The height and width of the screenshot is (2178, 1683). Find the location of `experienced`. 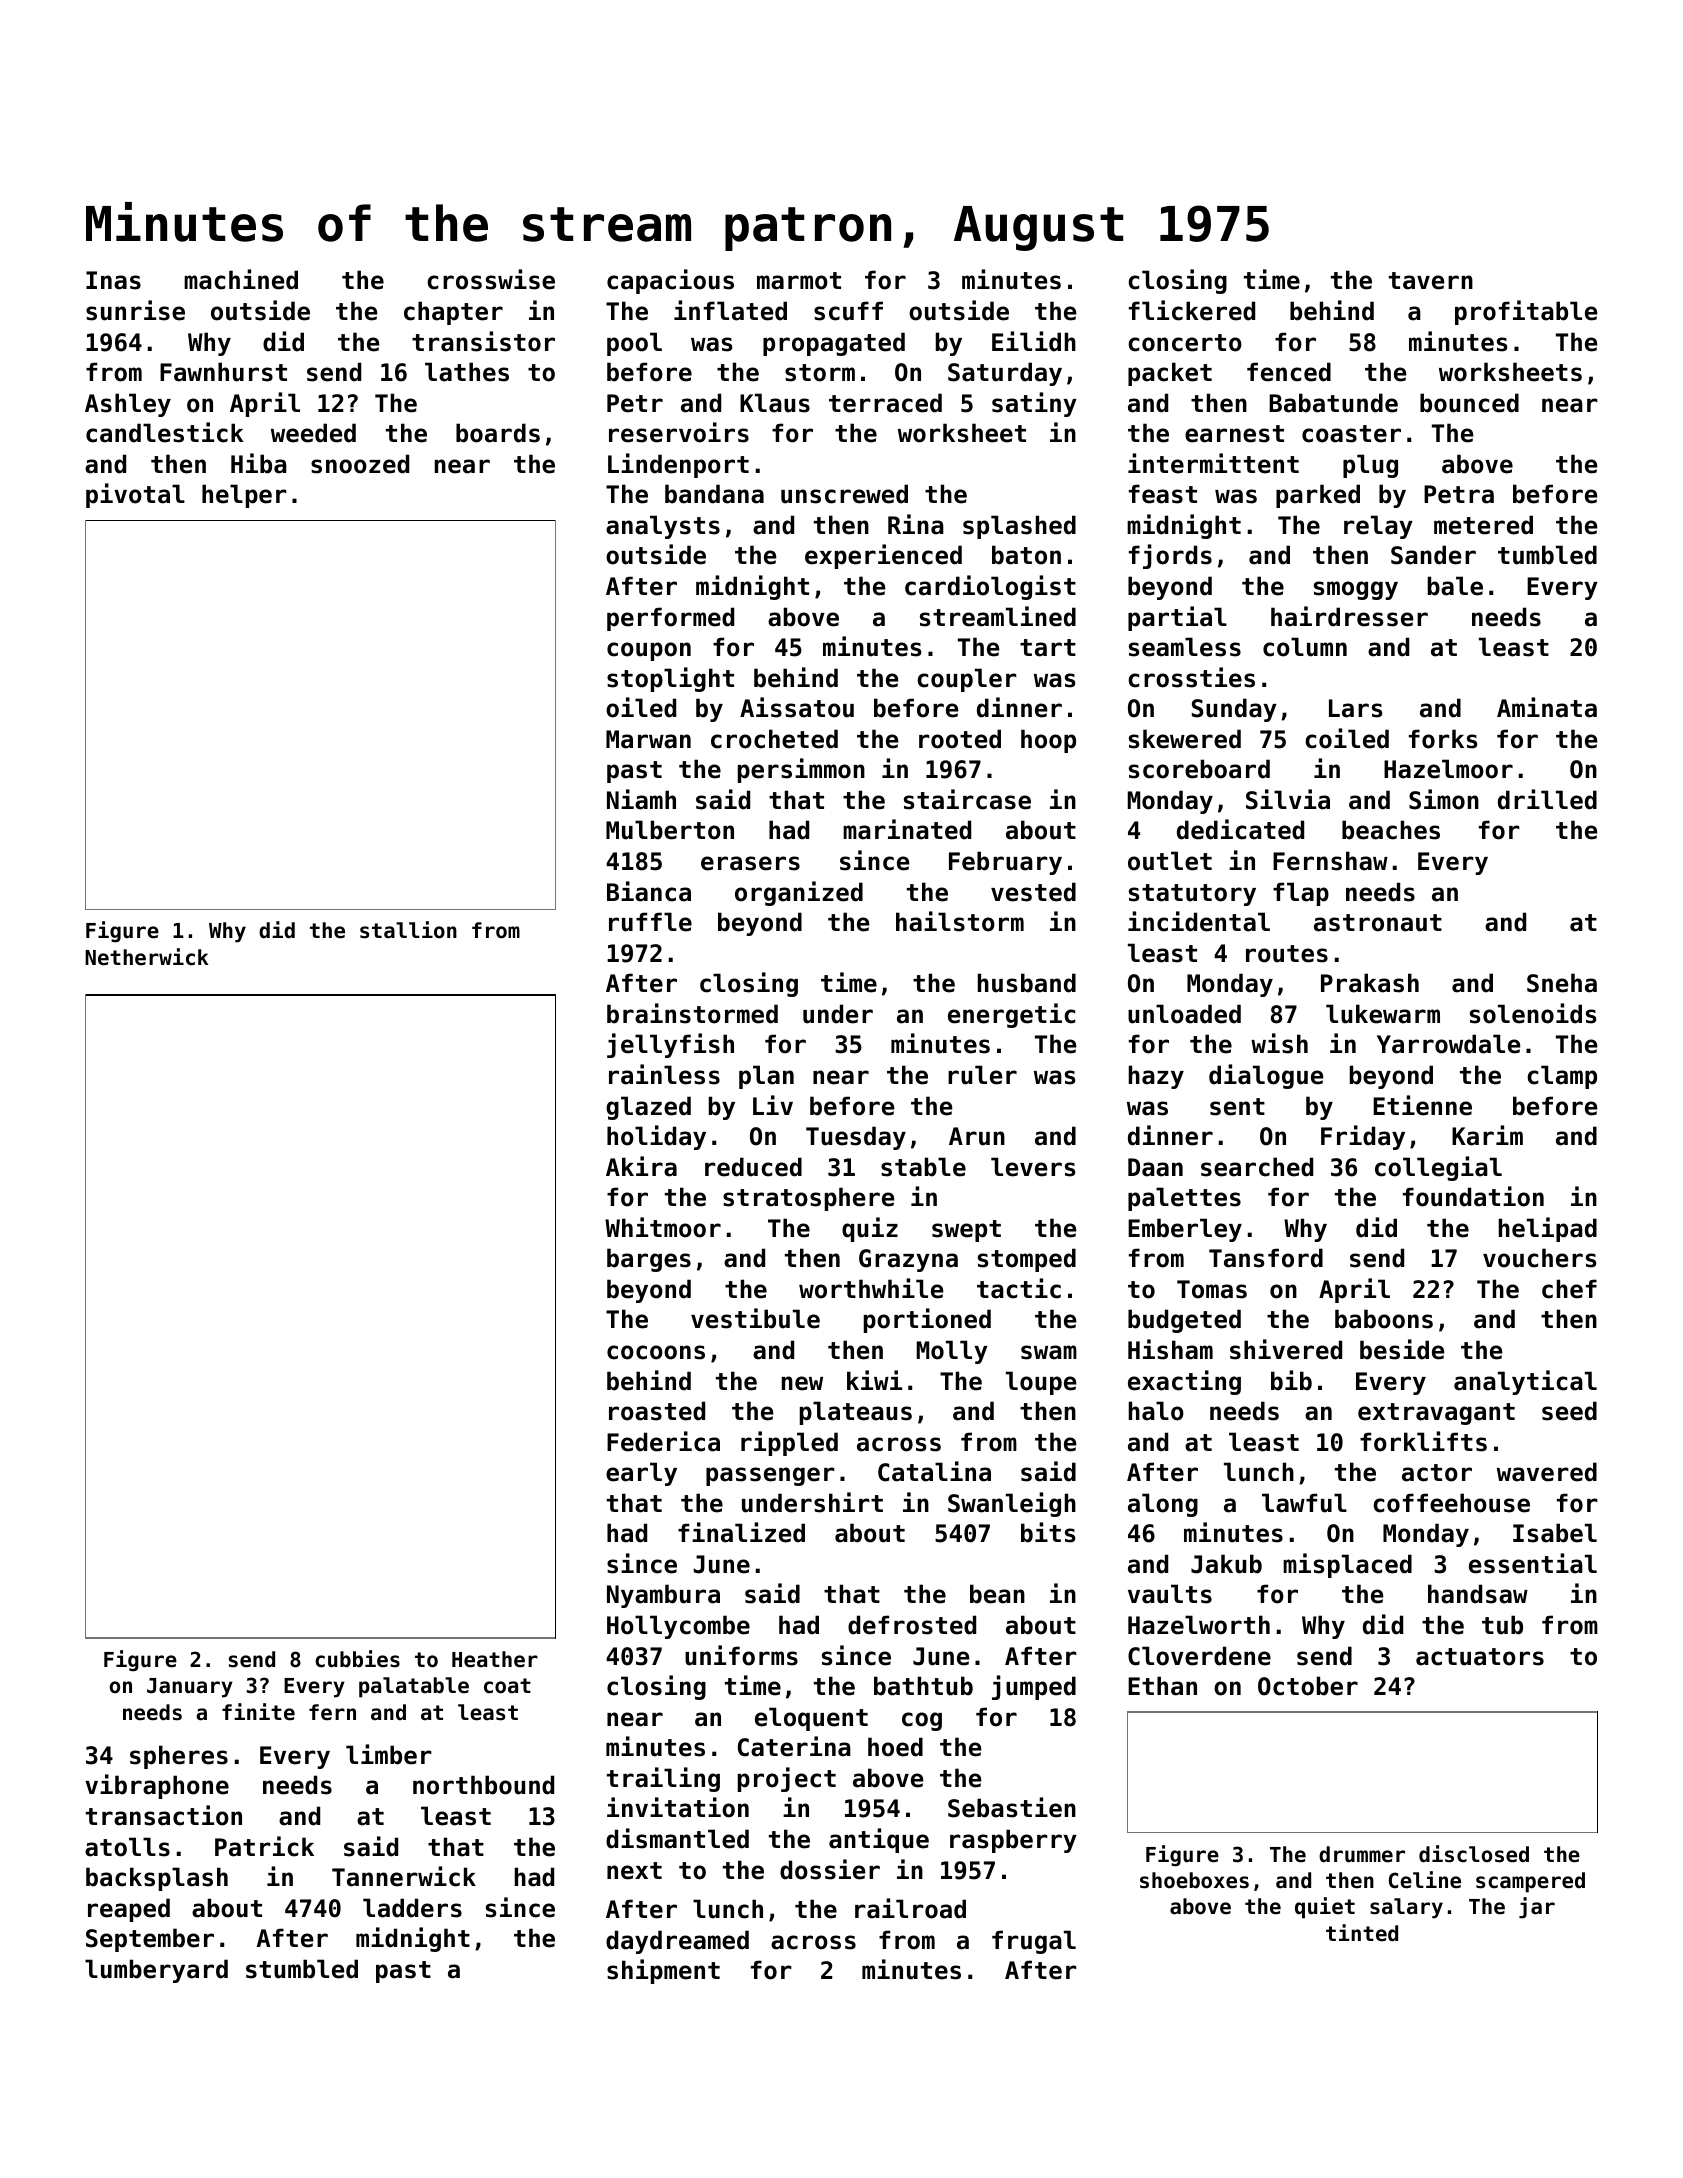

experienced is located at coordinates (883, 556).
